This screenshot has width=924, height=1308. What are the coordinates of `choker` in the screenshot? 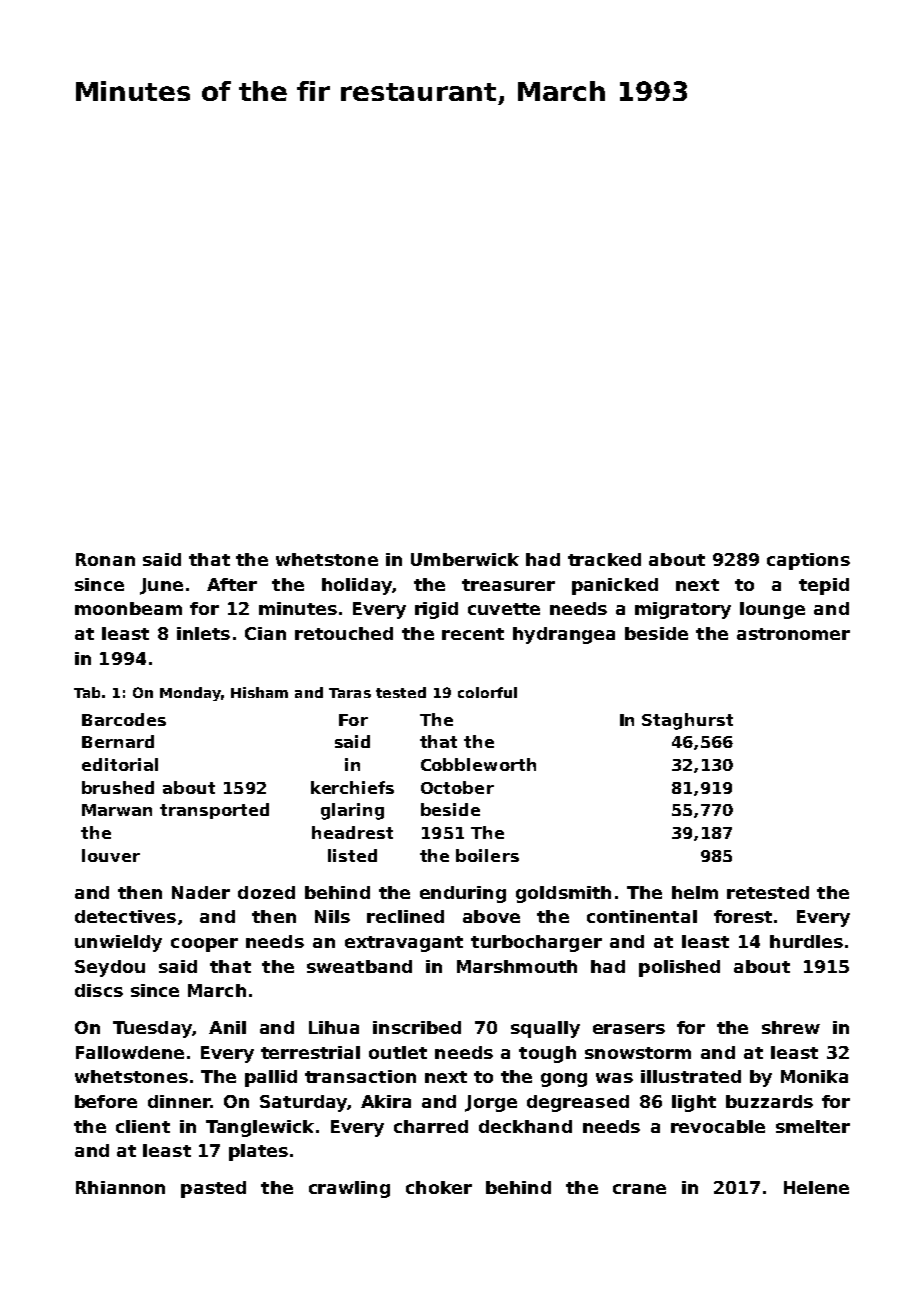 It's located at (439, 1187).
